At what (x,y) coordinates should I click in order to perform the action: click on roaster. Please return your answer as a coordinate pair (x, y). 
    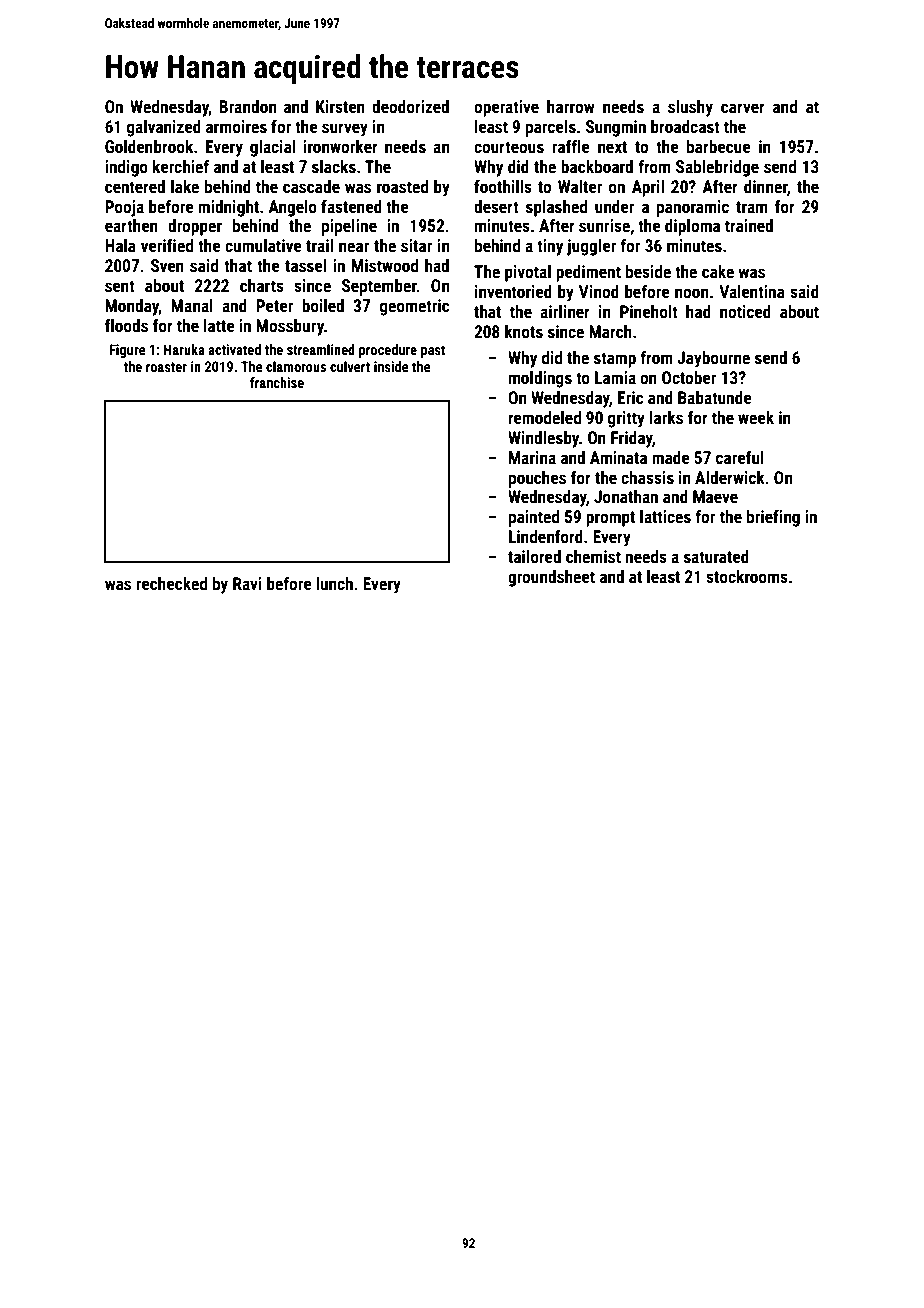
    Looking at the image, I should click on (166, 367).
